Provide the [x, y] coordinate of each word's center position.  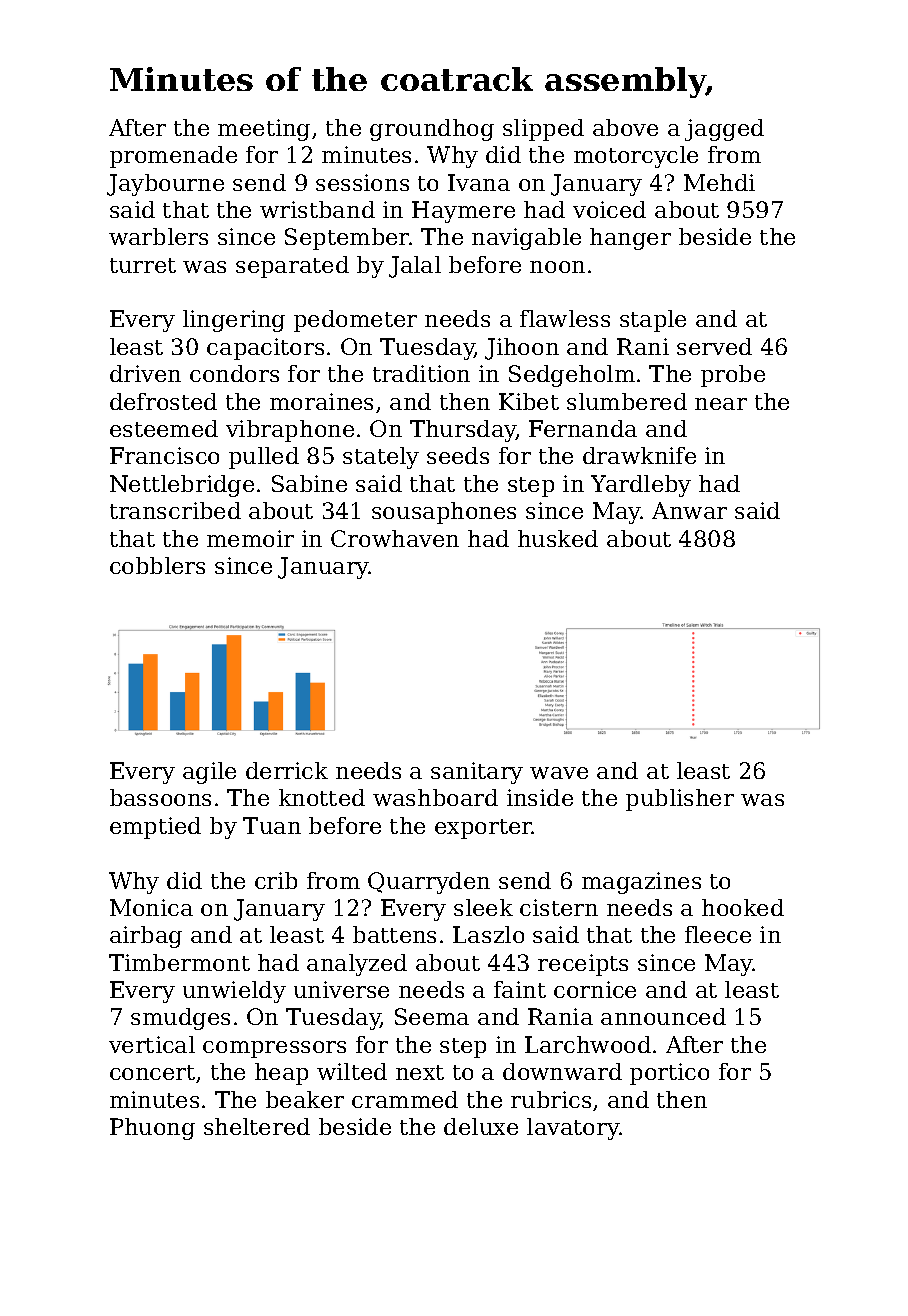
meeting [264, 130]
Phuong [152, 1129]
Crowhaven [395, 538]
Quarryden [429, 883]
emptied [155, 828]
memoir [250, 538]
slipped [543, 130]
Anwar [689, 510]
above [625, 127]
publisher [680, 800]
